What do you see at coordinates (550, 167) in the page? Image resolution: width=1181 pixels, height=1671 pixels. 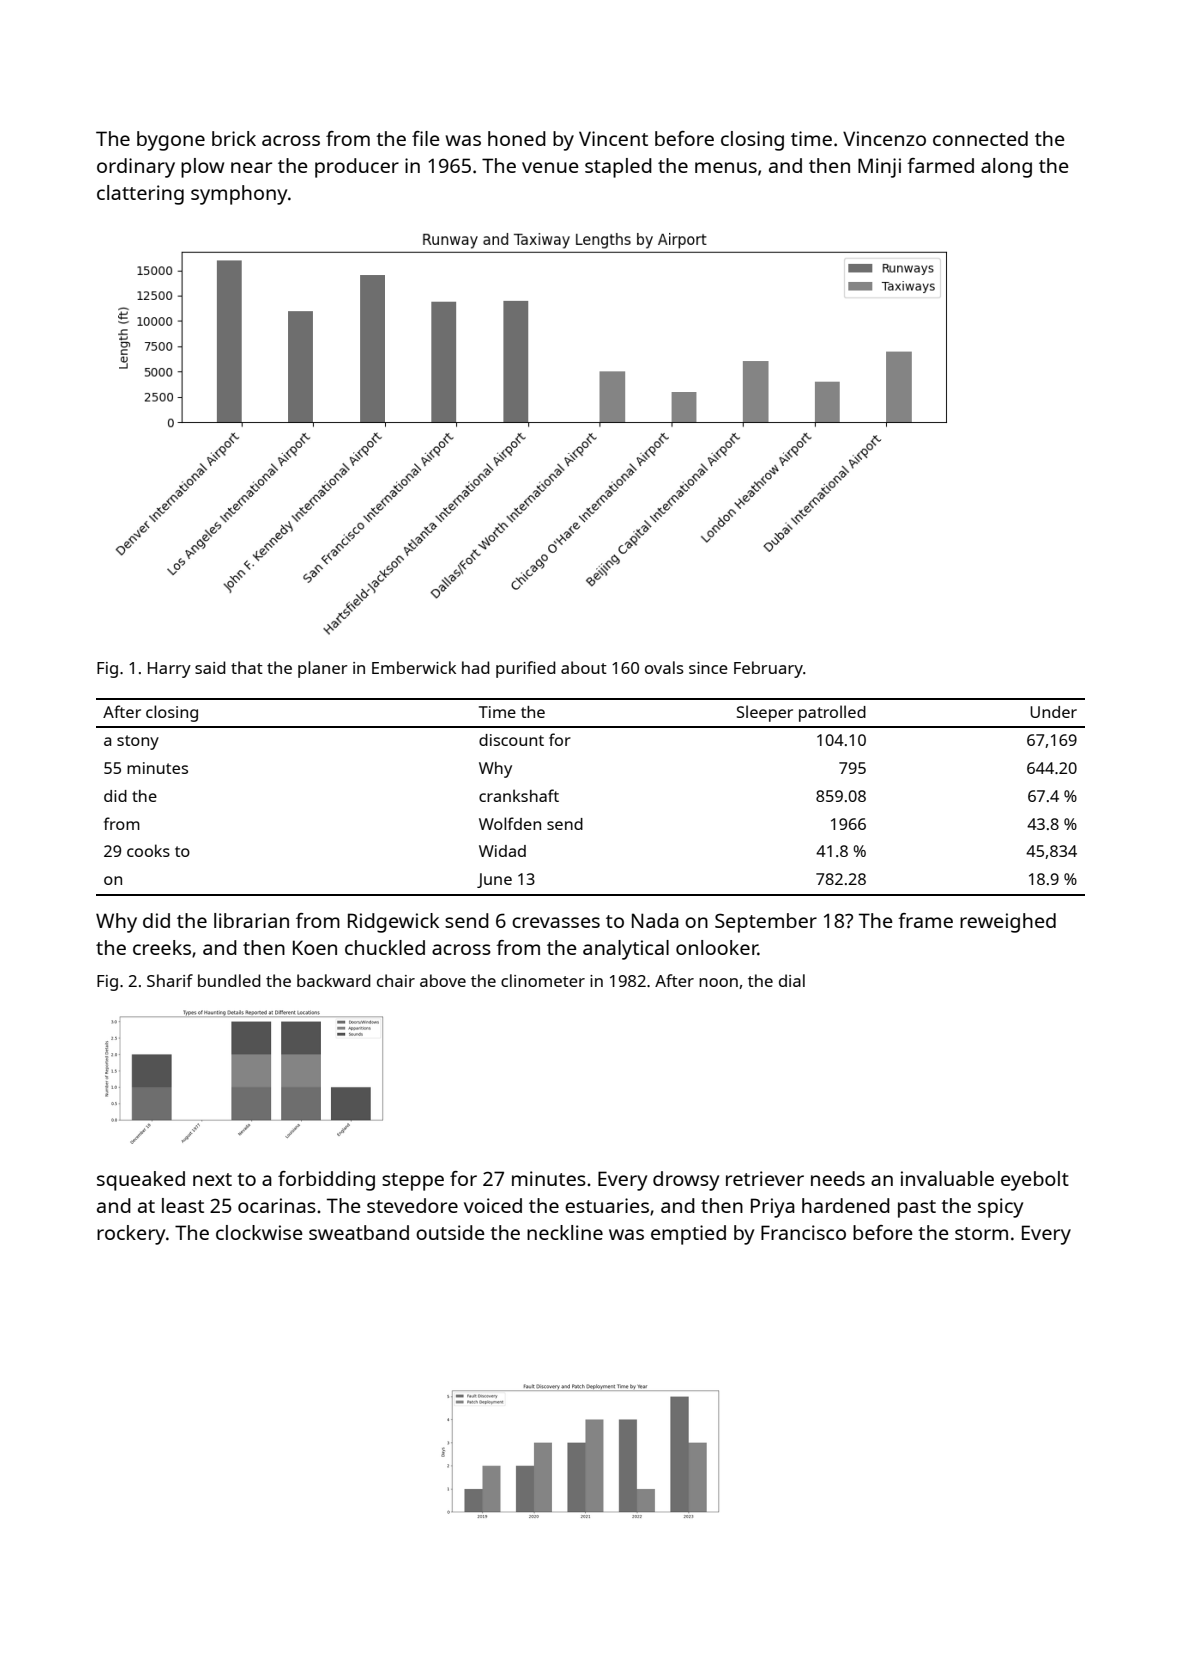 I see `venue` at bounding box center [550, 167].
